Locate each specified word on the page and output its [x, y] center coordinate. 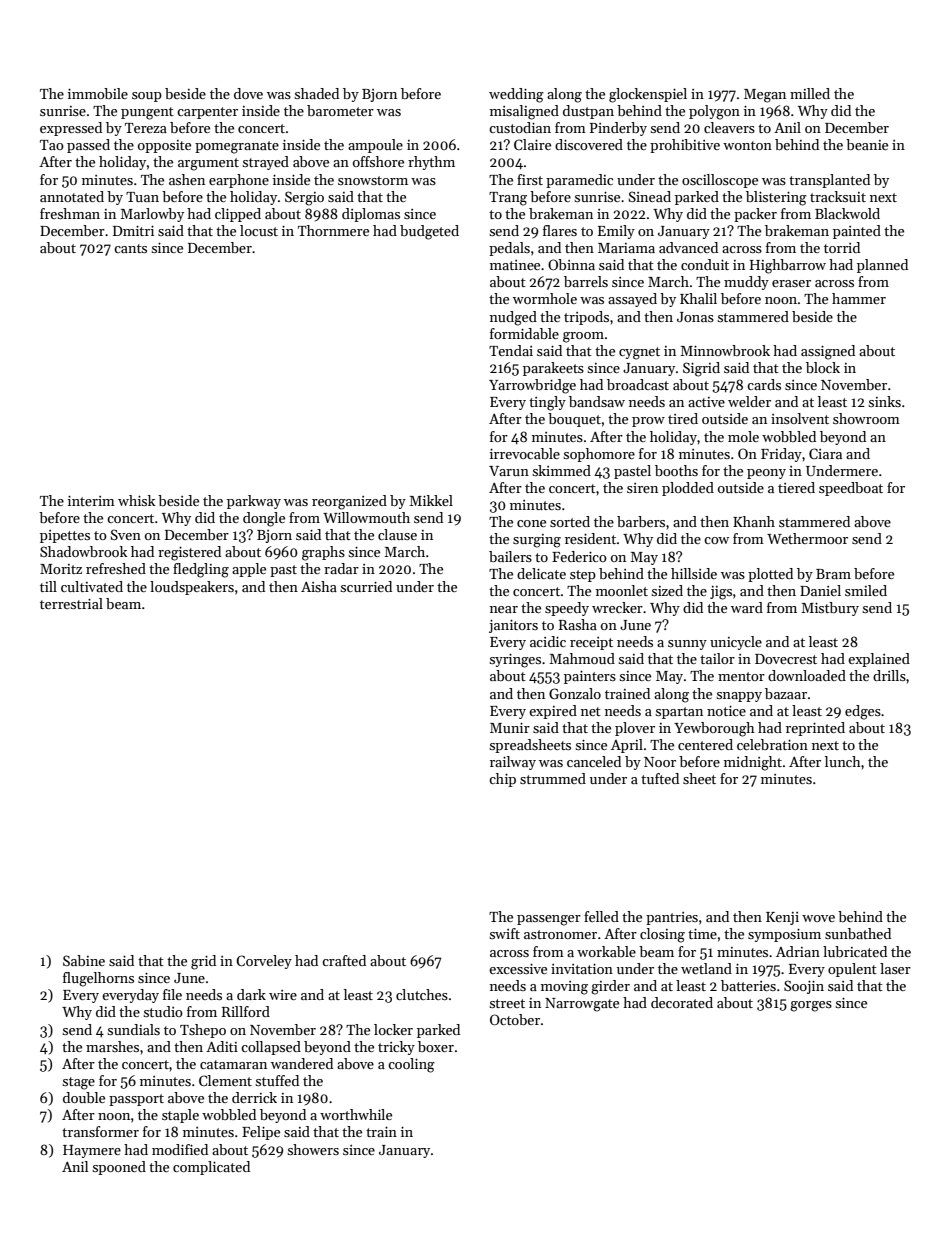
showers [313, 1149]
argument [208, 164]
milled [810, 93]
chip [502, 780]
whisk [136, 500]
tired [683, 418]
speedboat [851, 489]
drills [889, 675]
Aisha [319, 586]
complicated [211, 1168]
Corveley [264, 962]
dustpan [588, 112]
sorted [570, 521]
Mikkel [431, 500]
